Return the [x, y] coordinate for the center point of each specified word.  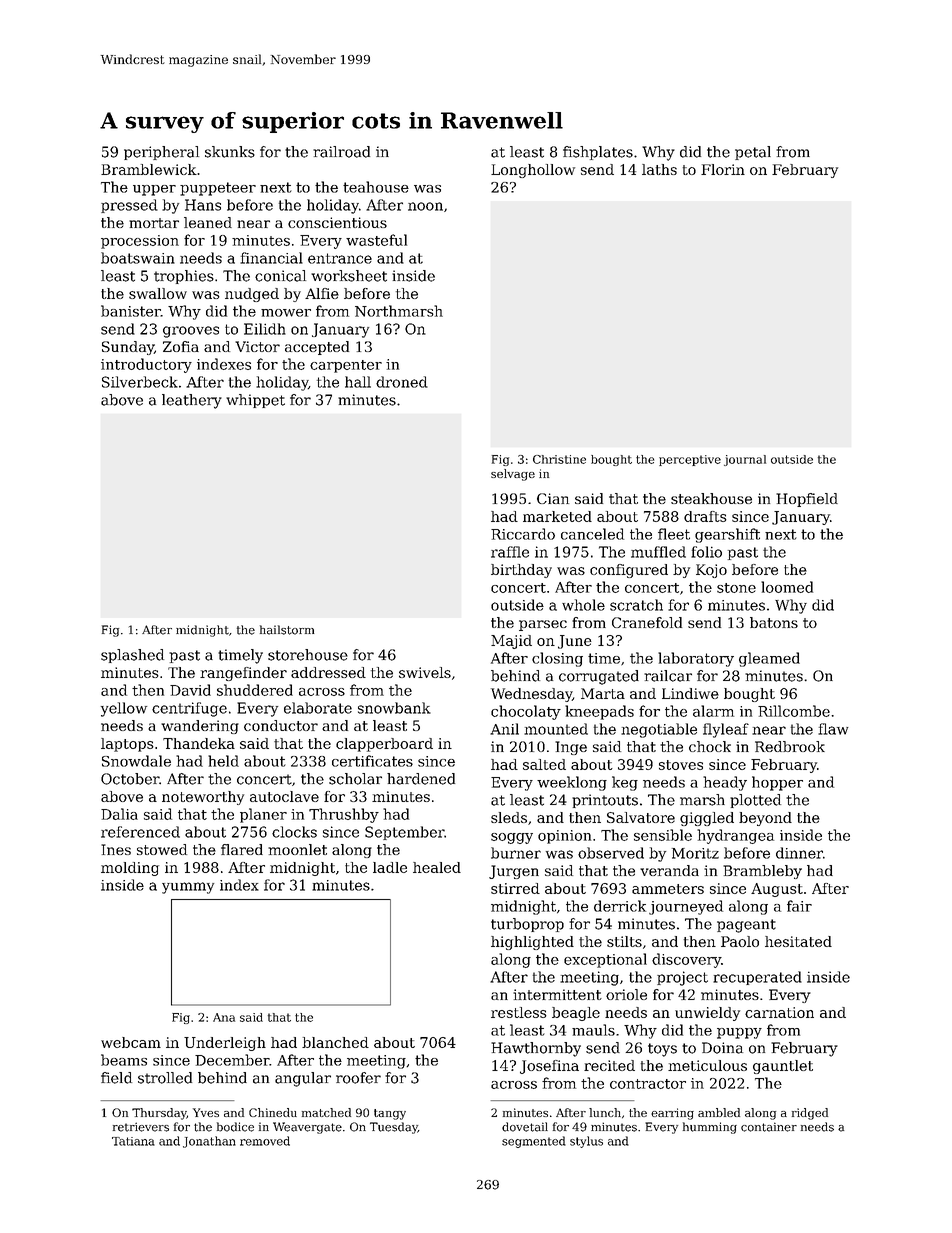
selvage [513, 475]
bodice [235, 1127]
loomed [787, 587]
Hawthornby [536, 1049]
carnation [779, 1012]
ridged [810, 1114]
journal [745, 460]
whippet [255, 401]
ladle [390, 867]
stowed [162, 849]
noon [425, 206]
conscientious [337, 222]
